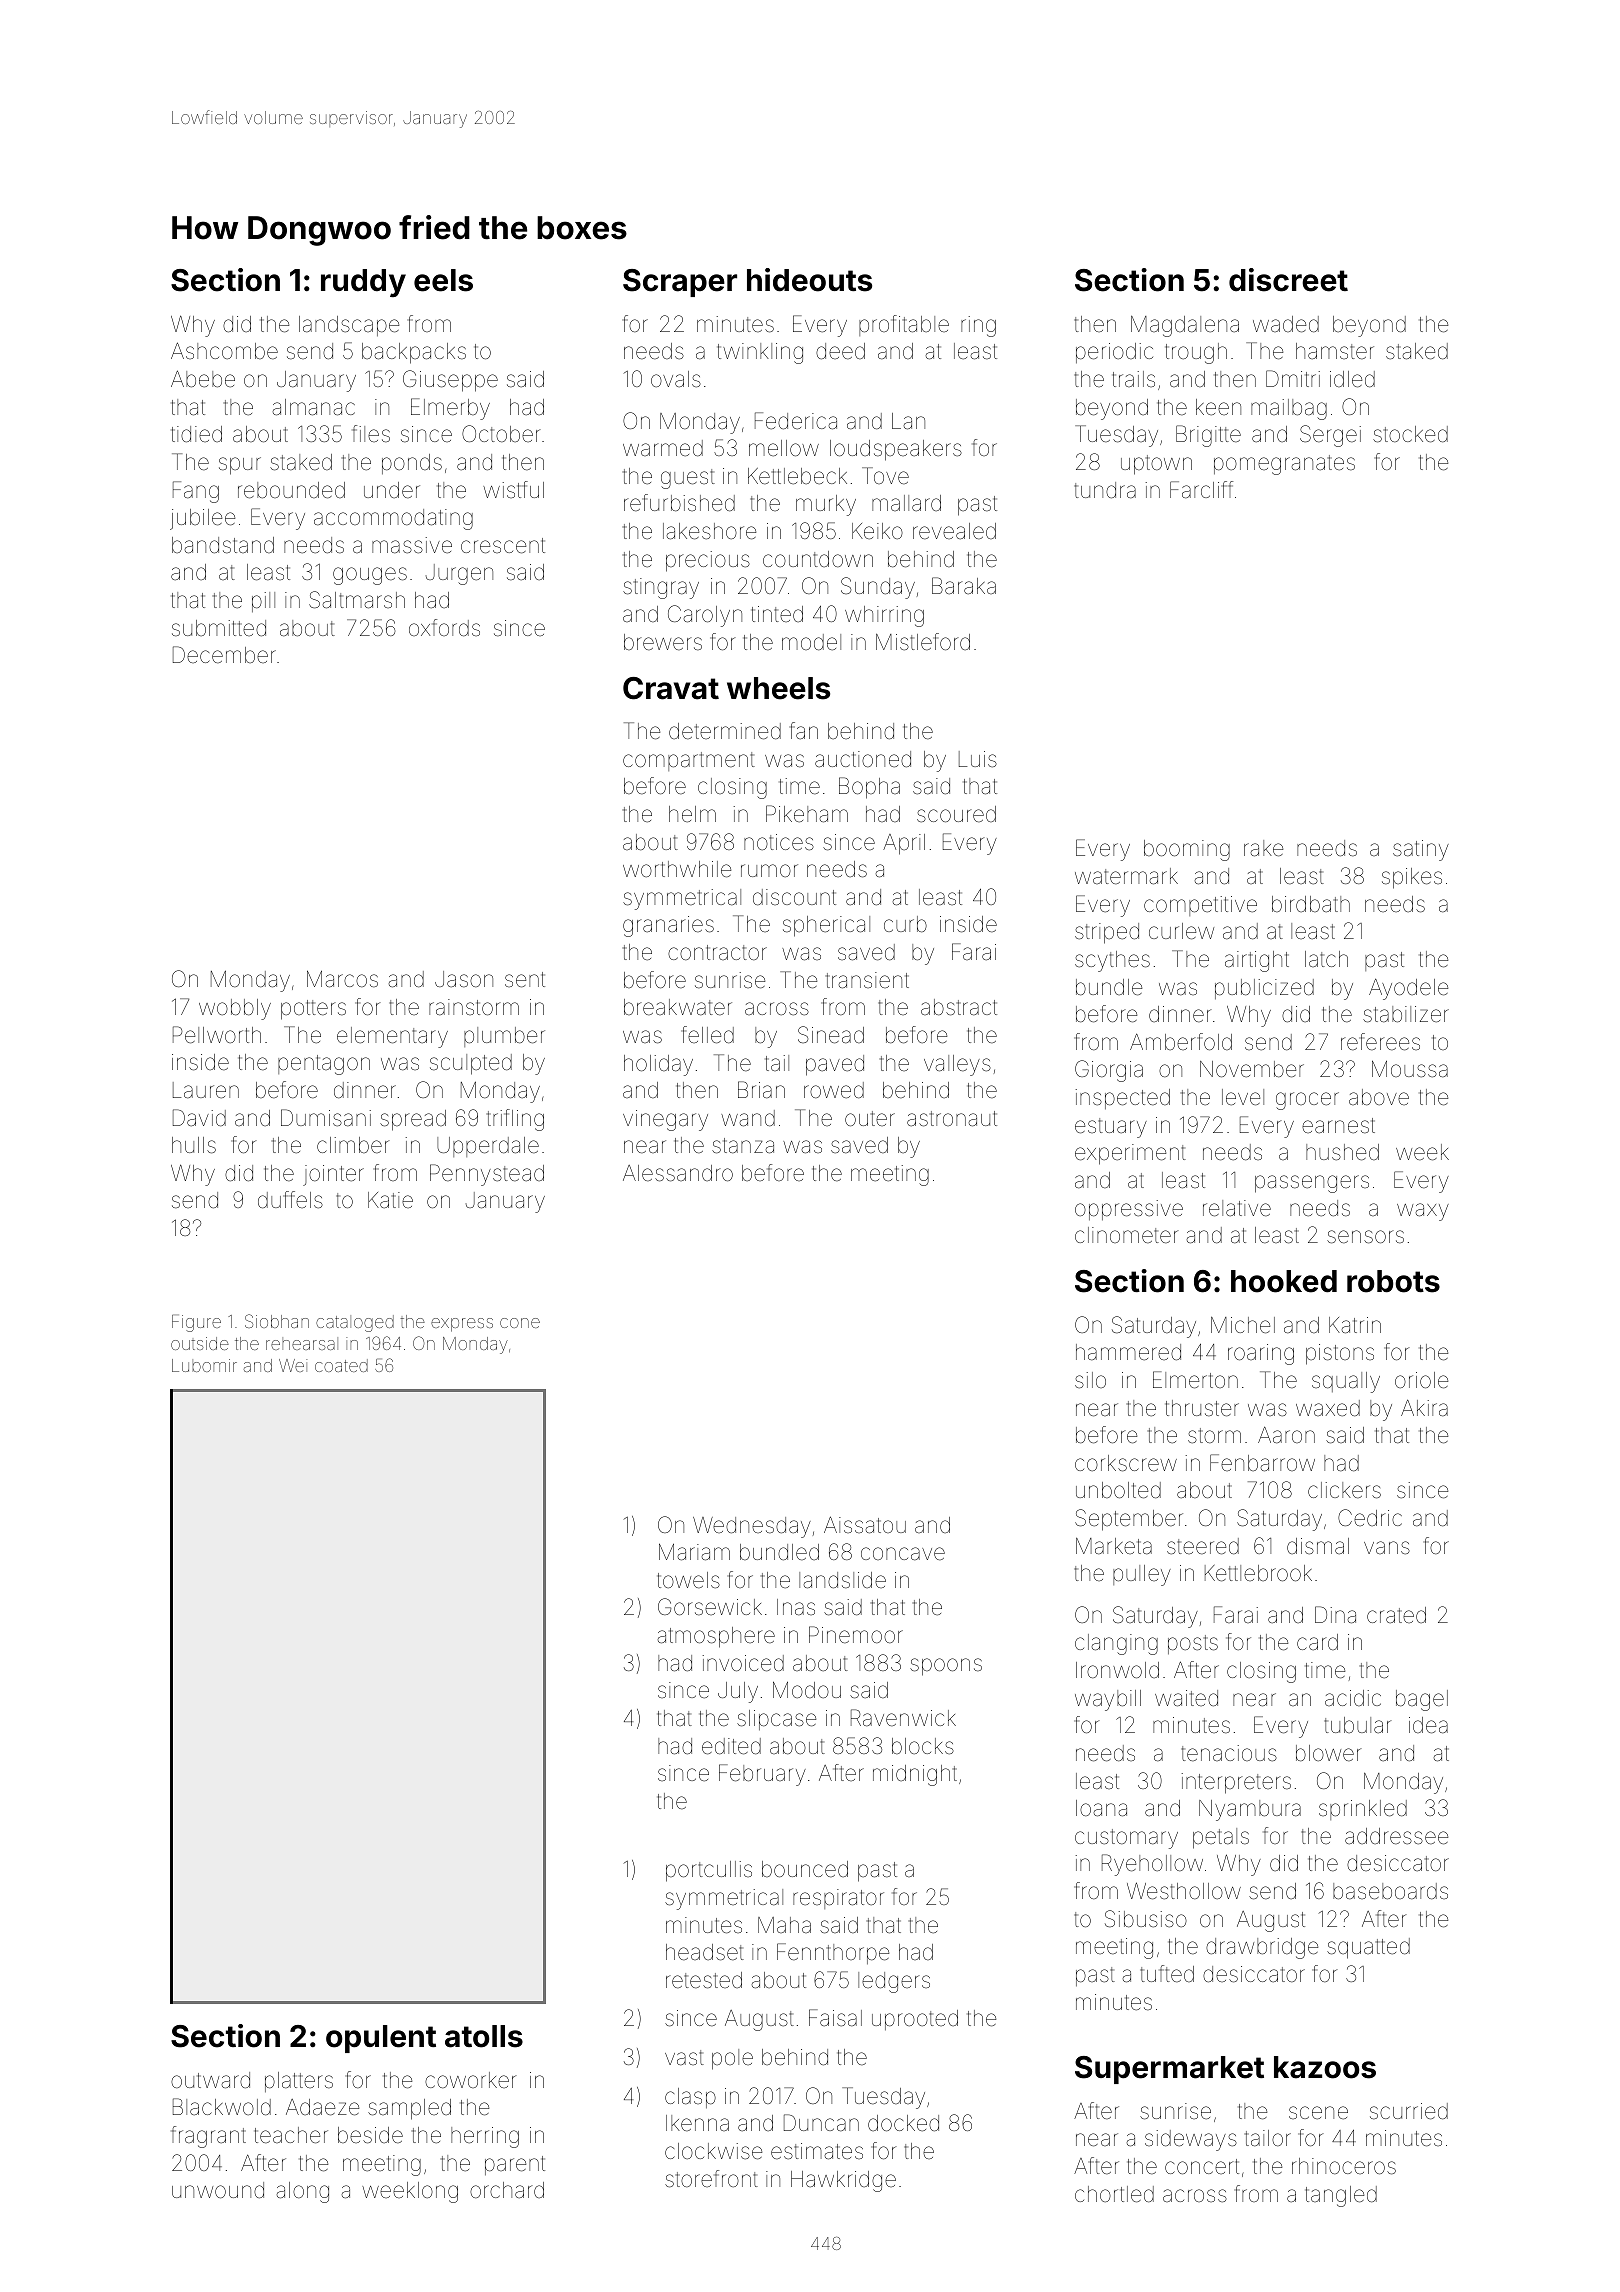 The image size is (1620, 2292). I want to click on addressee, so click(1396, 1836).
